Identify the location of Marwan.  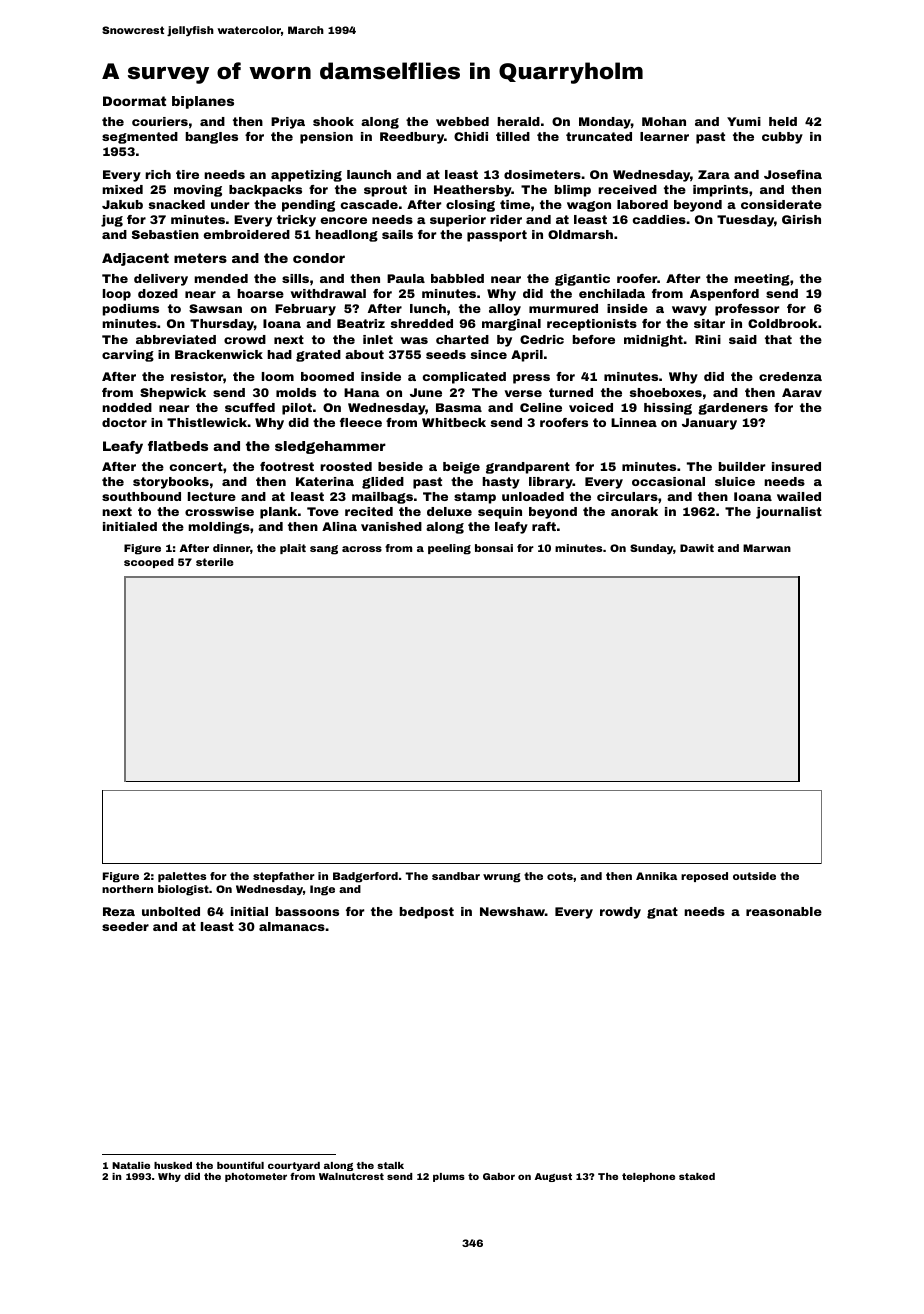
(767, 548).
